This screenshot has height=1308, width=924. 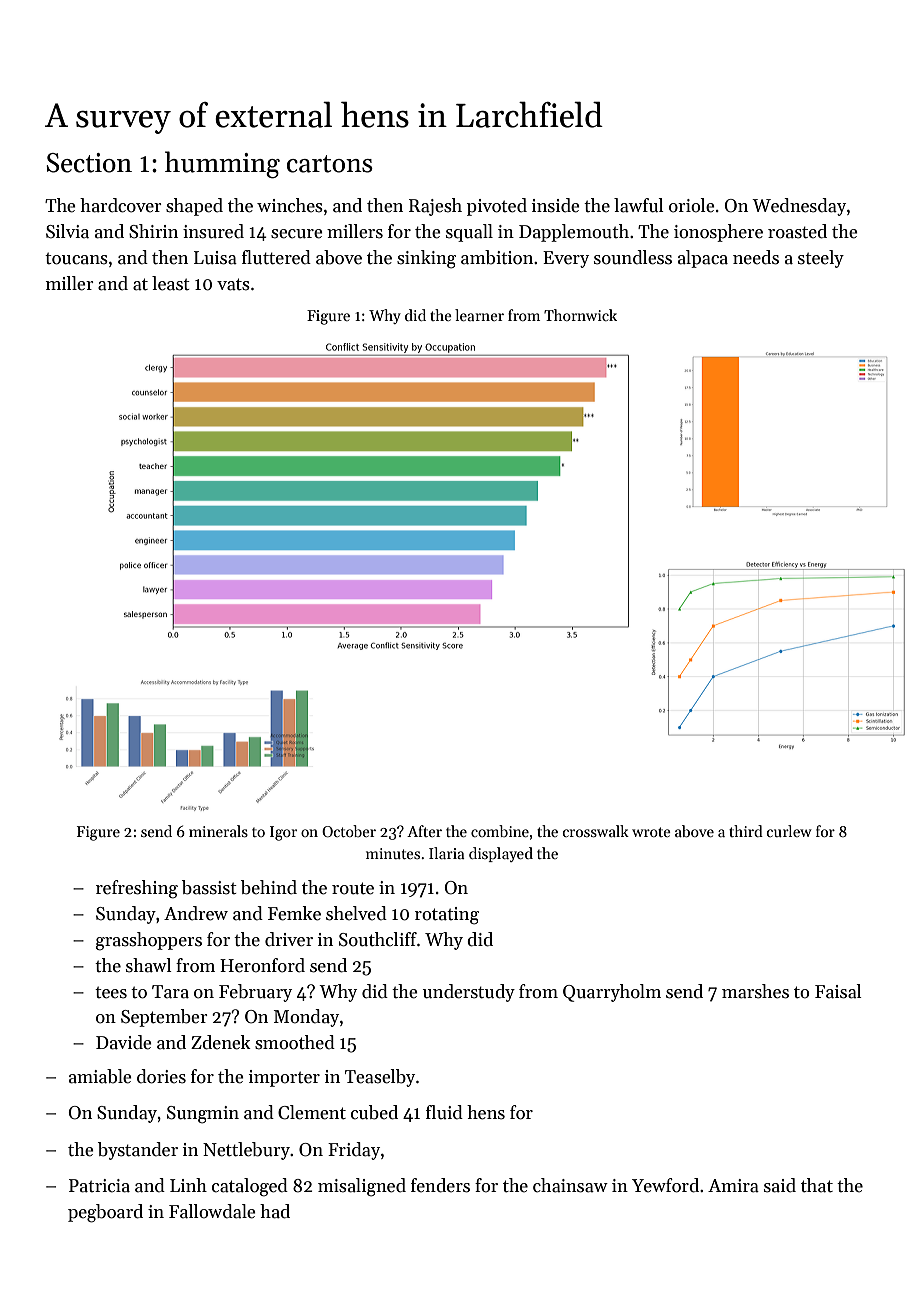 What do you see at coordinates (566, 259) in the screenshot?
I see `Every` at bounding box center [566, 259].
